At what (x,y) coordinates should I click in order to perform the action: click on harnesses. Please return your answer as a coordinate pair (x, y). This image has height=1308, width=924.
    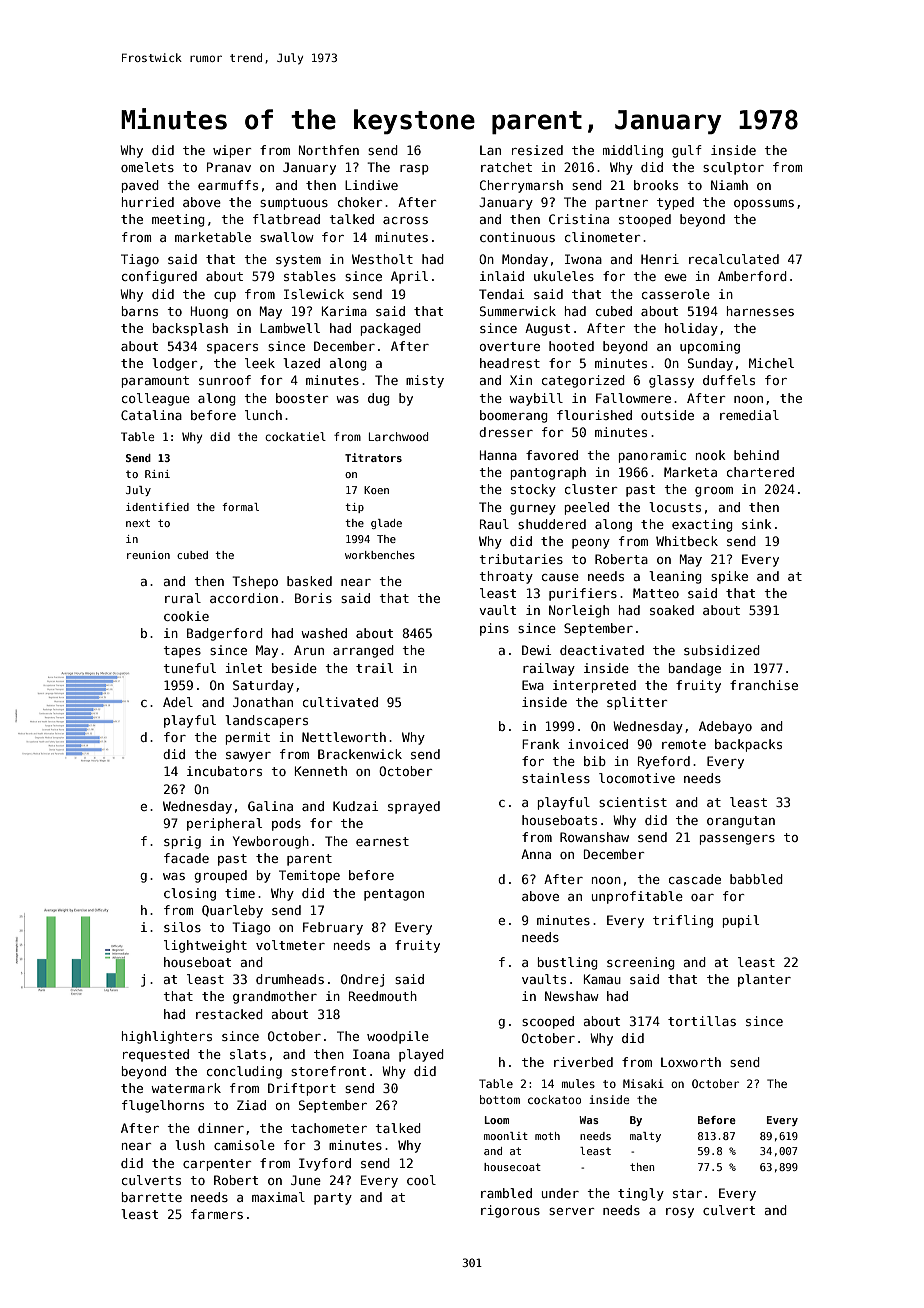
    Looking at the image, I should click on (760, 311).
